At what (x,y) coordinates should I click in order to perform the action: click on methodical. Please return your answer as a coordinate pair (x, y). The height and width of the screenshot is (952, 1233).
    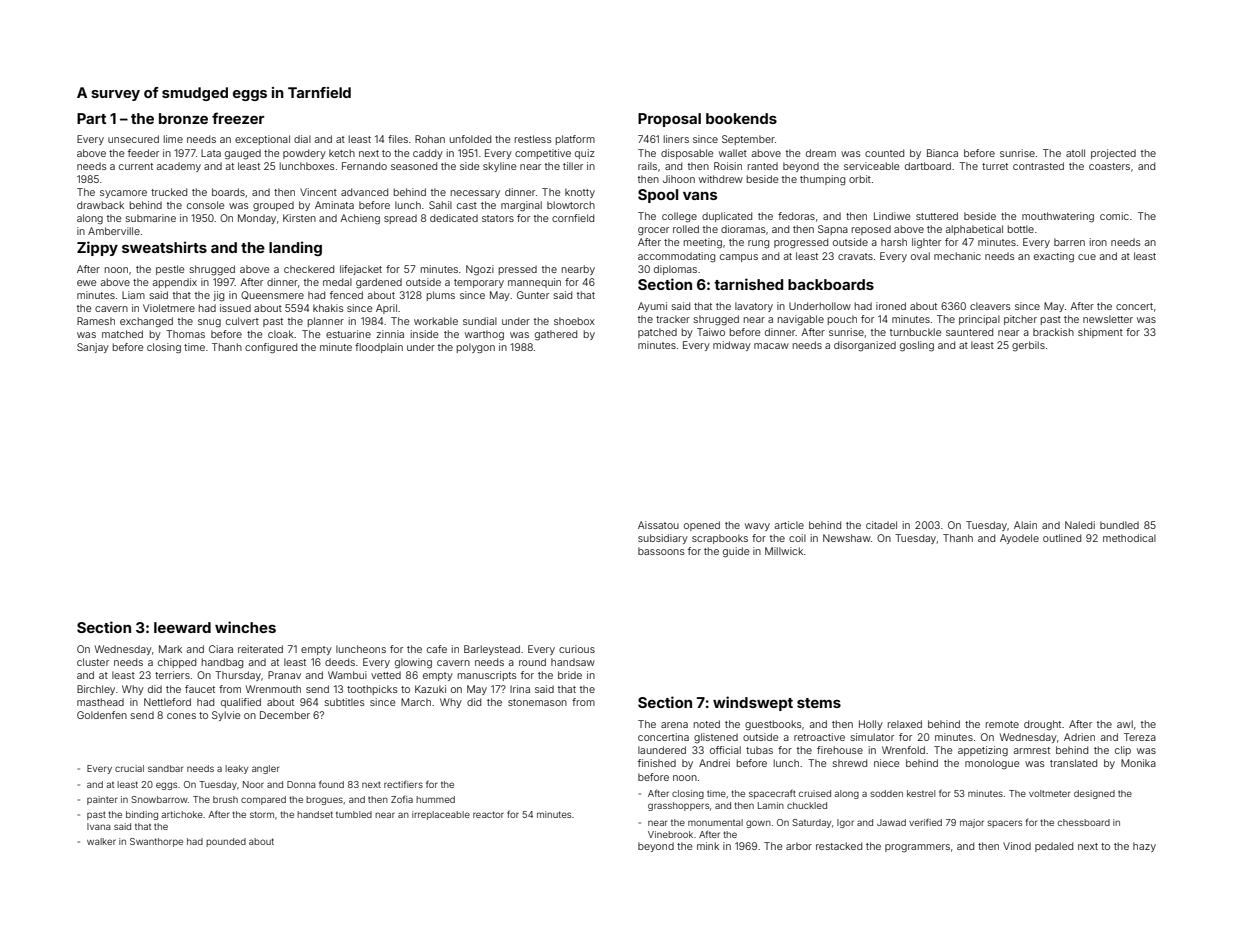
    Looking at the image, I should click on (1129, 538).
